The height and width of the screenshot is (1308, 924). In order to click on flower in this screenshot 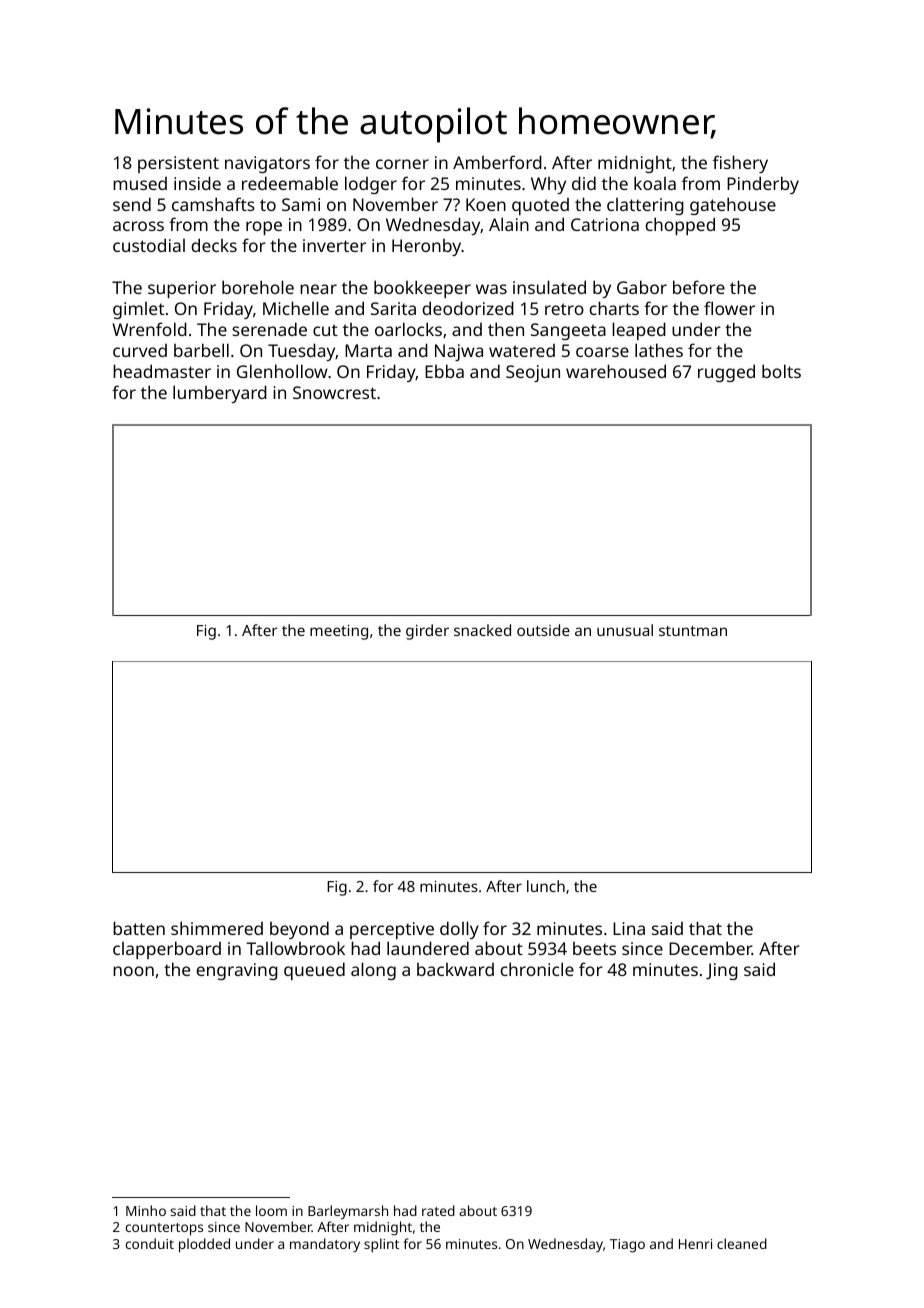, I will do `click(729, 308)`.
